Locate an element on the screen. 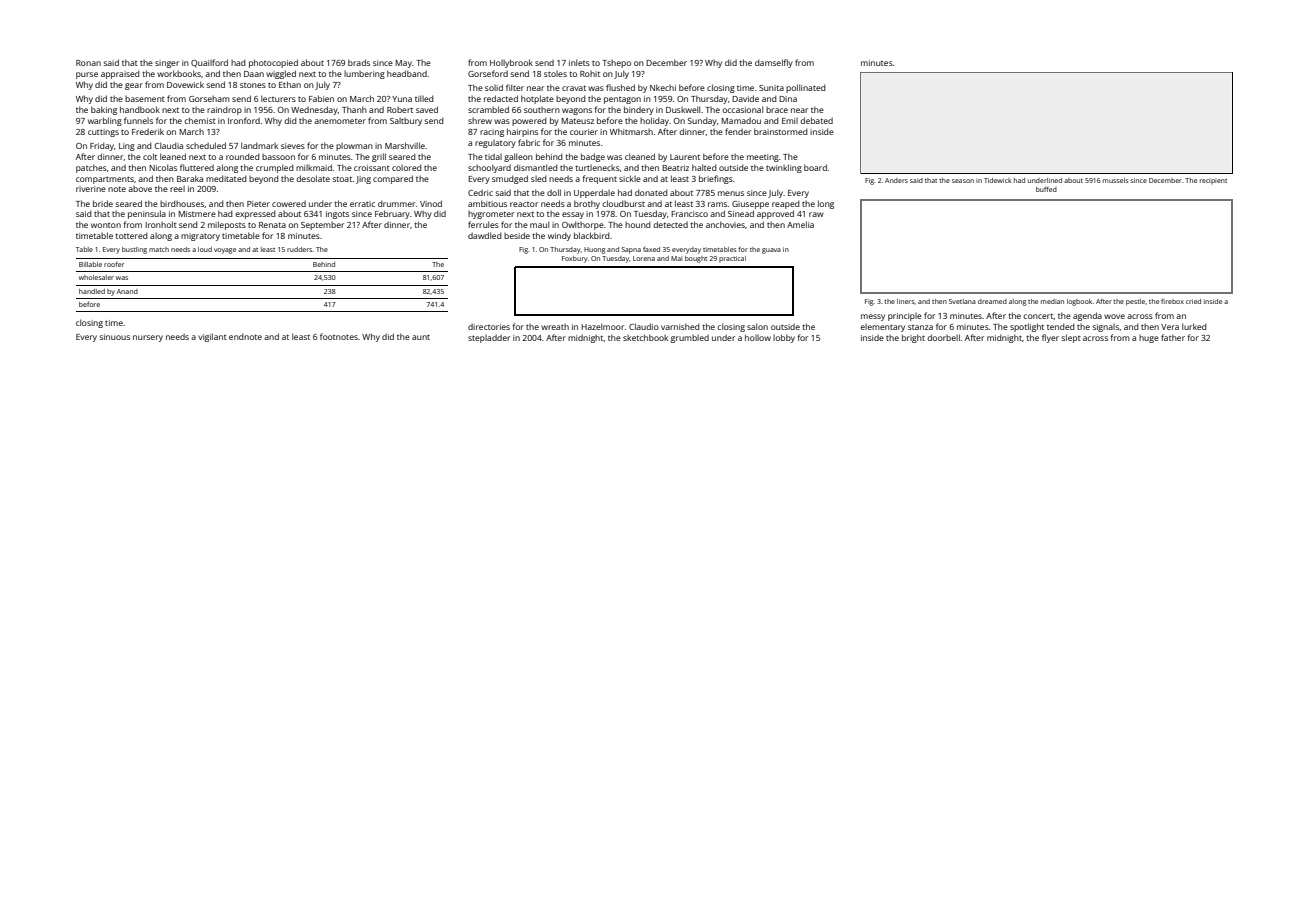 This screenshot has height=924, width=1308. blackbird is located at coordinates (592, 235).
